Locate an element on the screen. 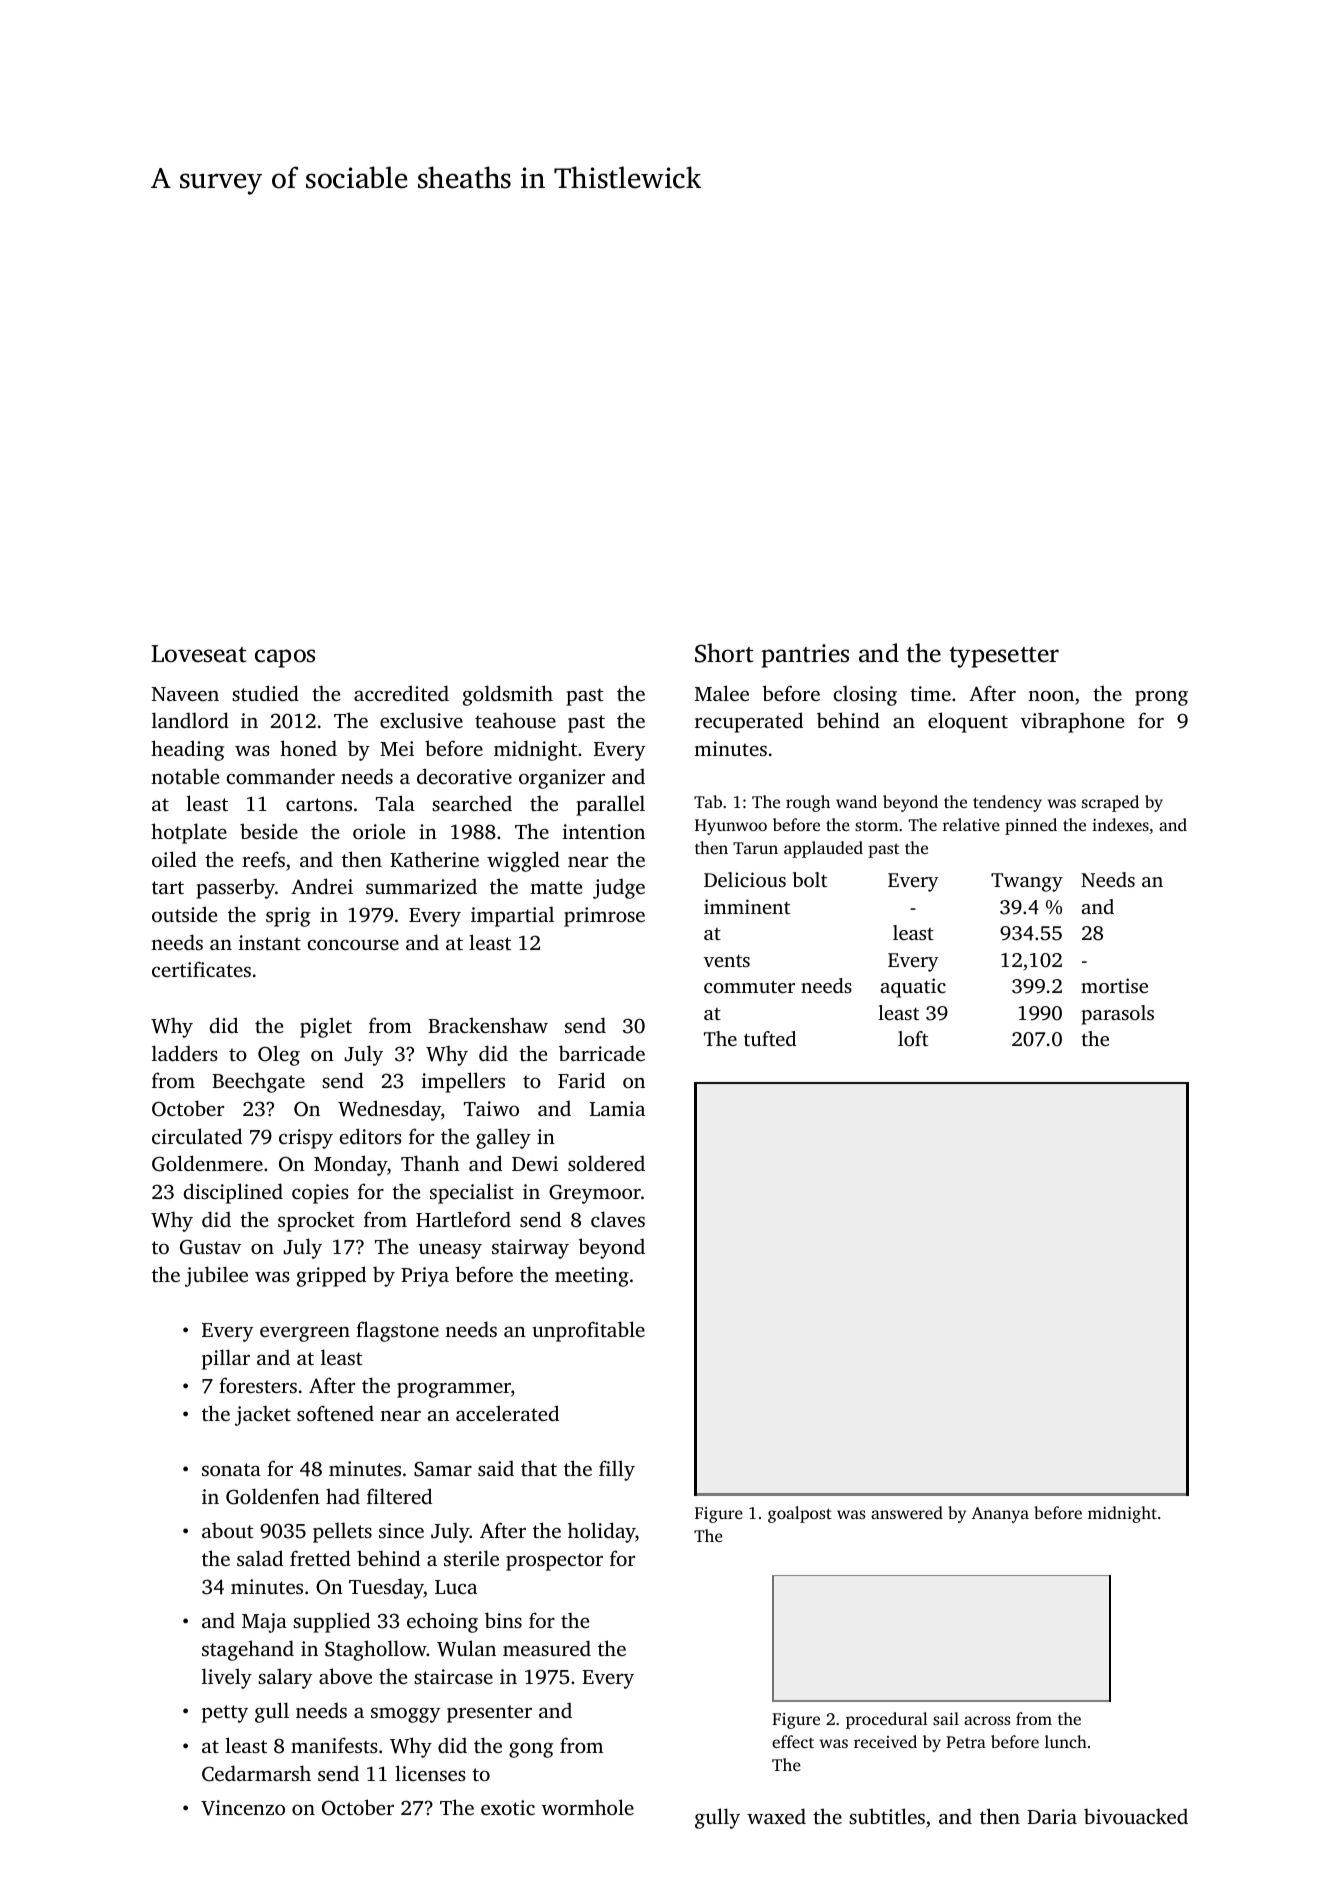 This screenshot has height=1895, width=1340. meeting is located at coordinates (592, 1277).
